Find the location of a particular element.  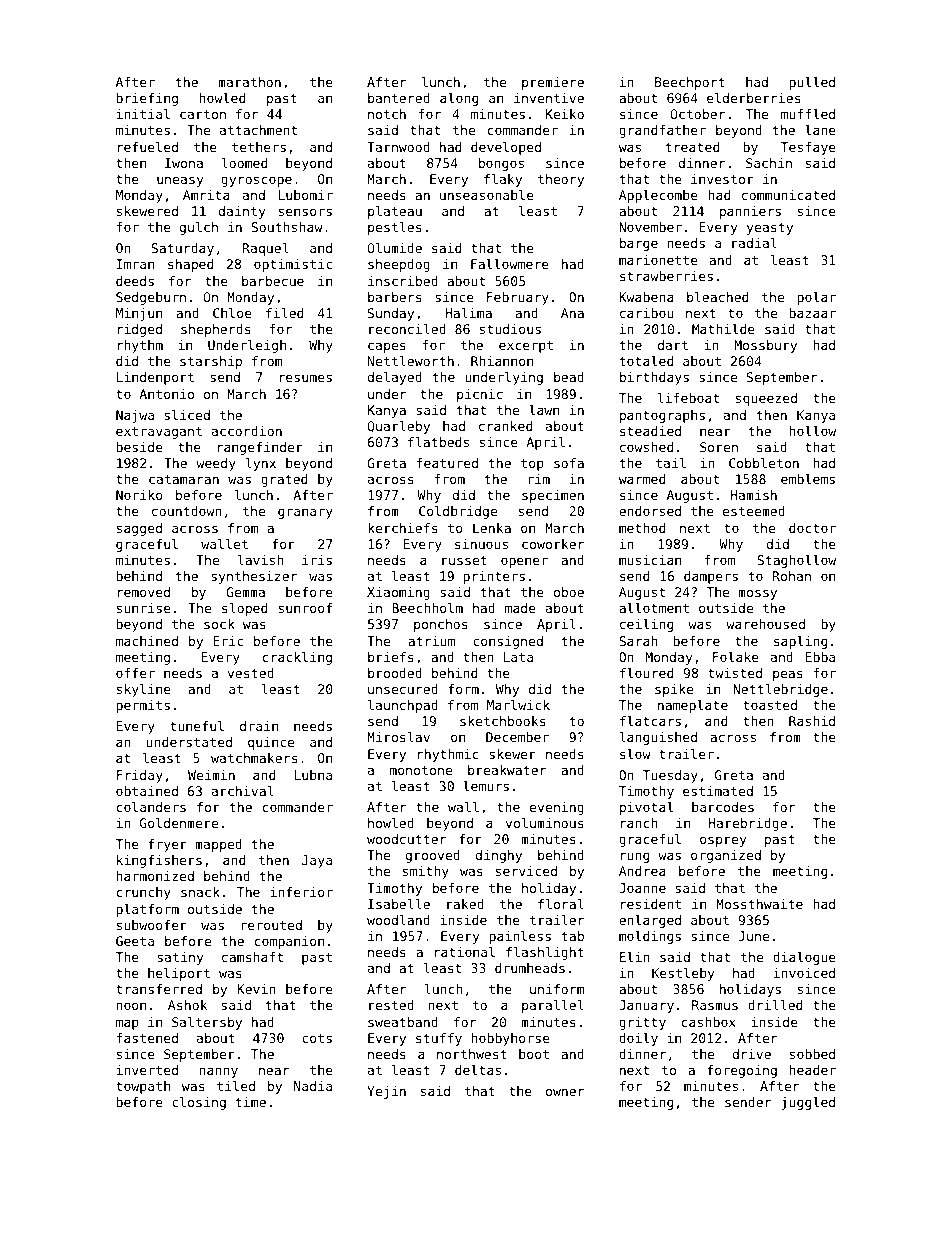

closing is located at coordinates (199, 1103).
